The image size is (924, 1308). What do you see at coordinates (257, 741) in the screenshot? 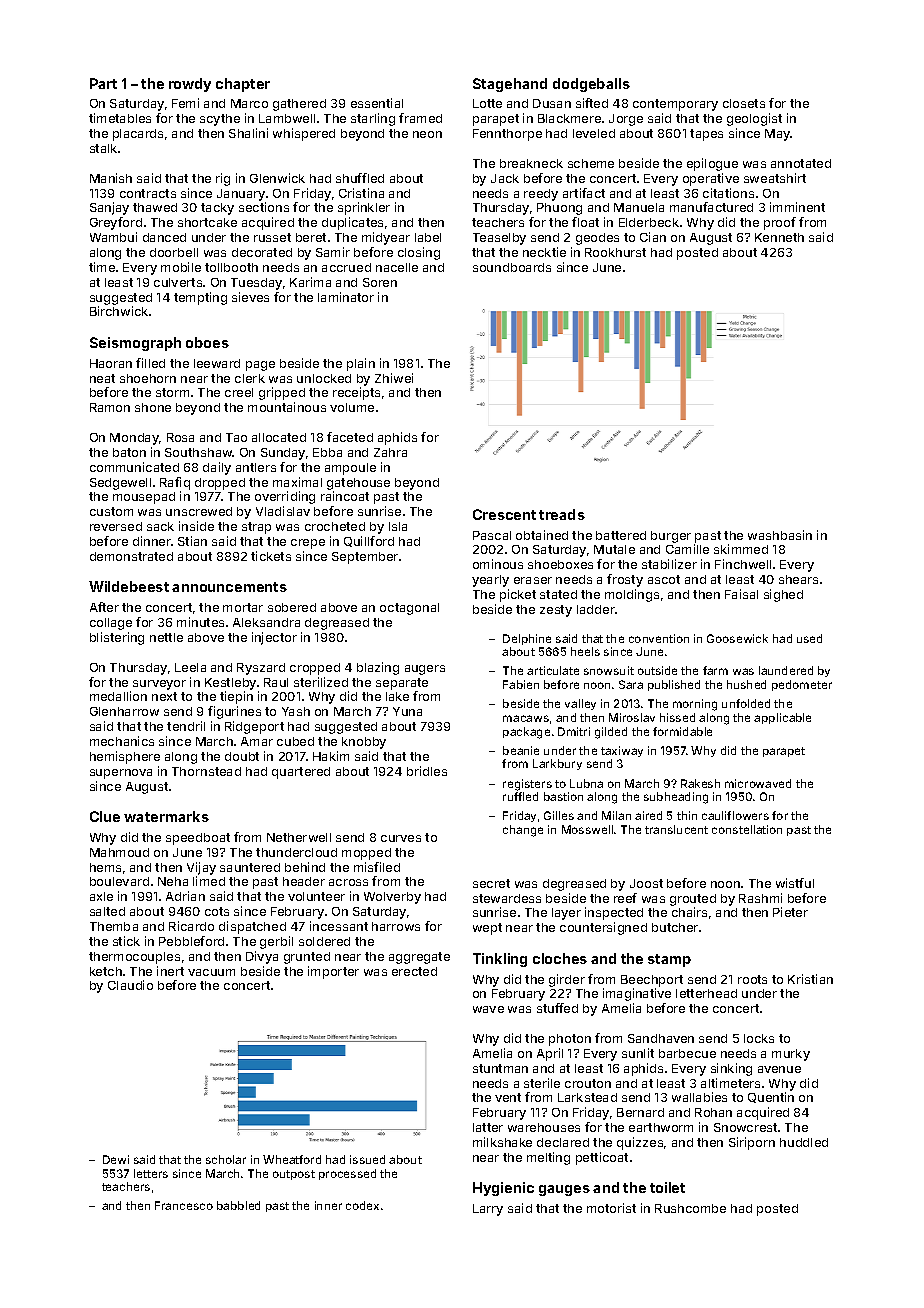
I see `Amar` at bounding box center [257, 741].
